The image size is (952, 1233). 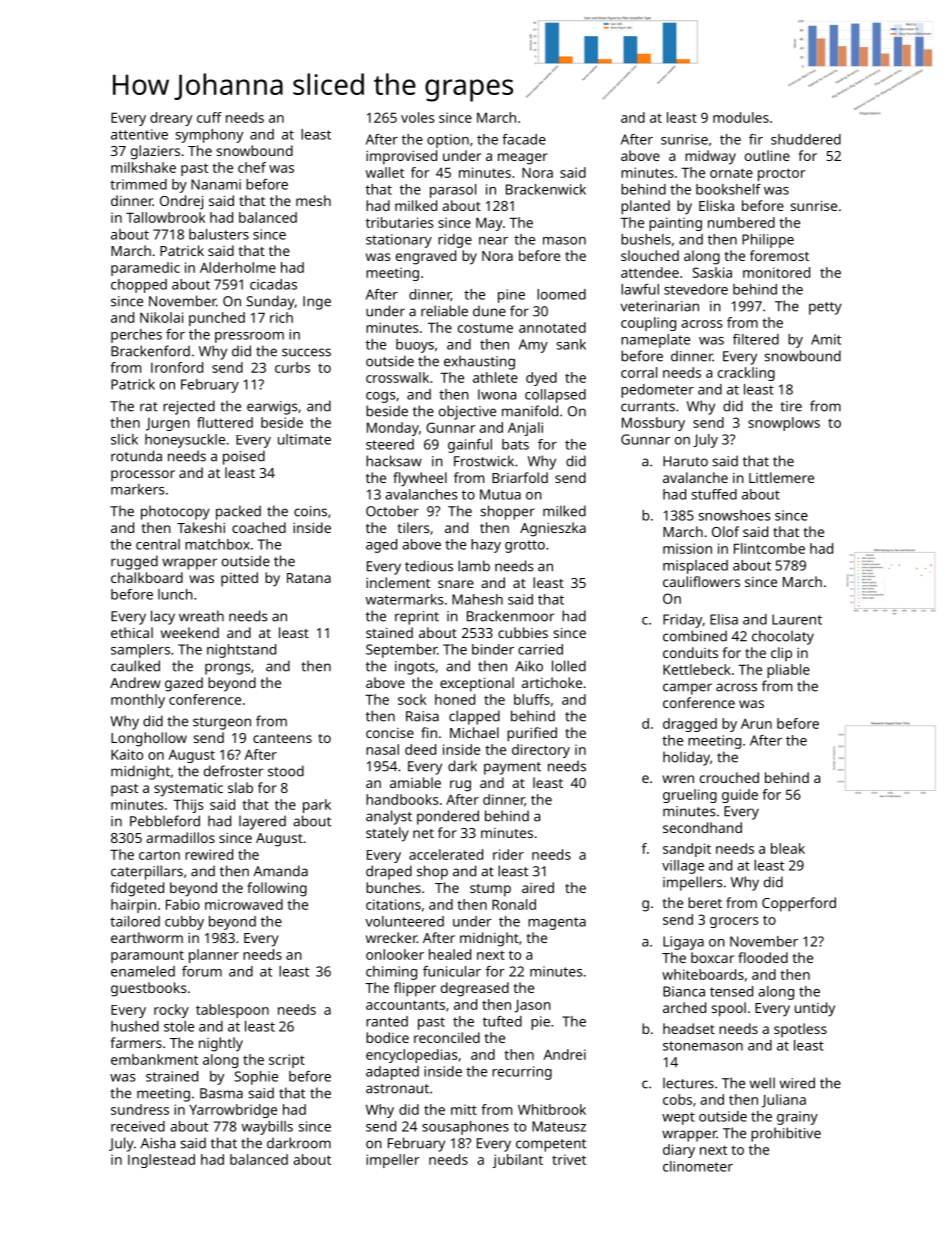 I want to click on cubbies, so click(x=523, y=632).
